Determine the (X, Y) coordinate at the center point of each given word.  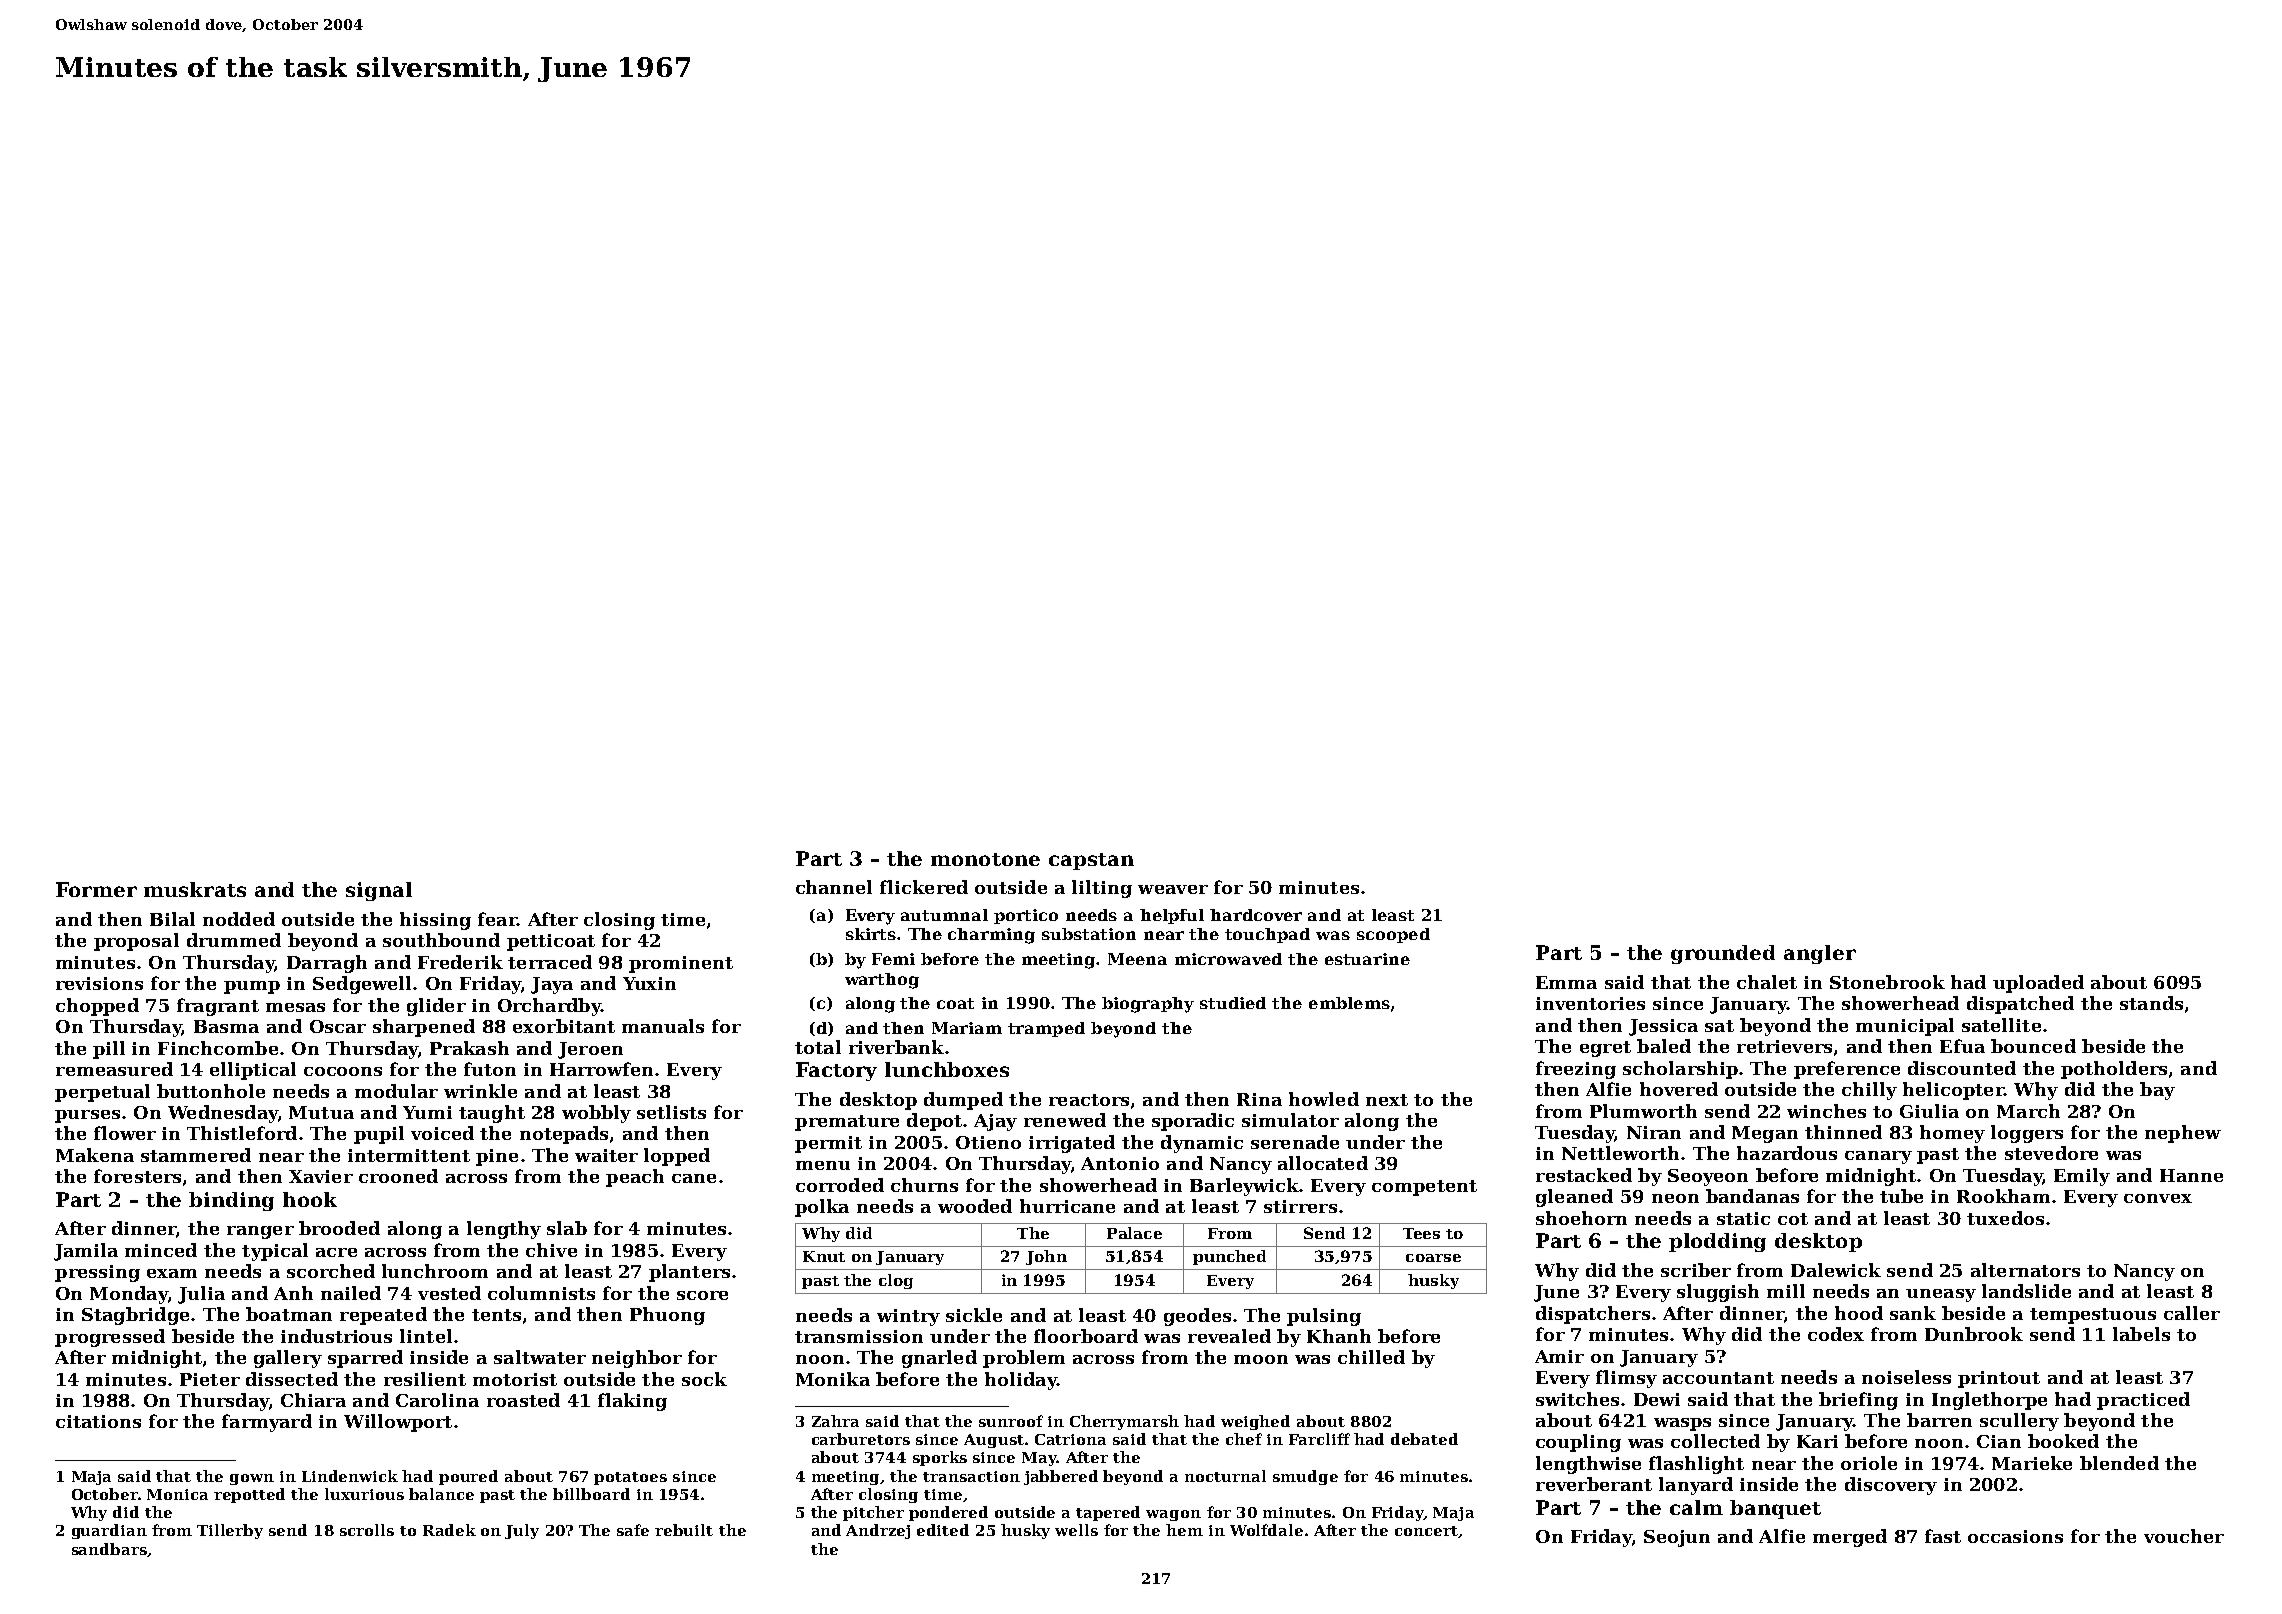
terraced (550, 962)
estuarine (1367, 959)
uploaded (2038, 984)
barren (1939, 1420)
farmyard (267, 1423)
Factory (836, 1071)
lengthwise (1588, 1465)
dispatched (2020, 1005)
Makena (95, 1155)
